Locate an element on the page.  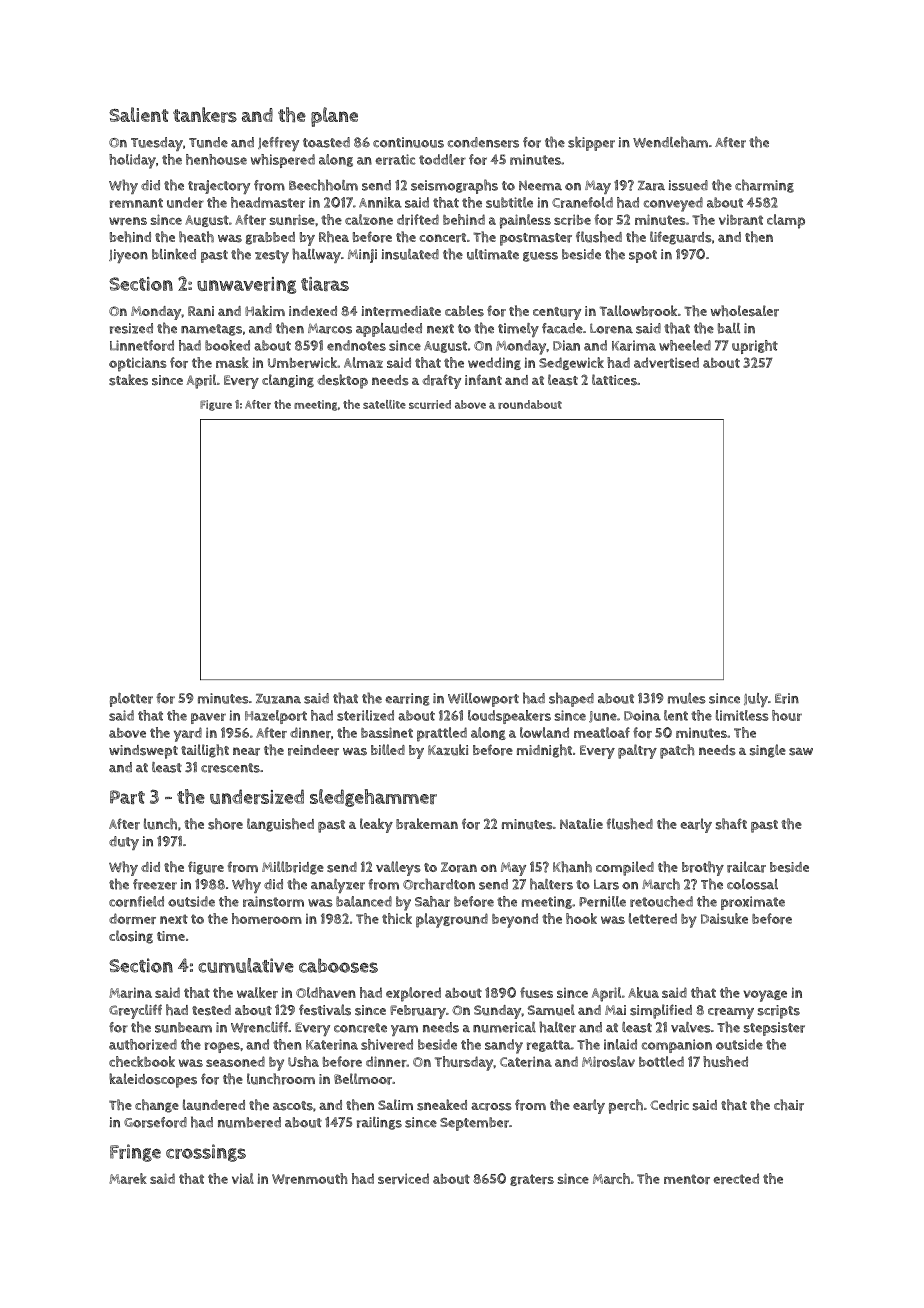
July is located at coordinates (756, 700).
